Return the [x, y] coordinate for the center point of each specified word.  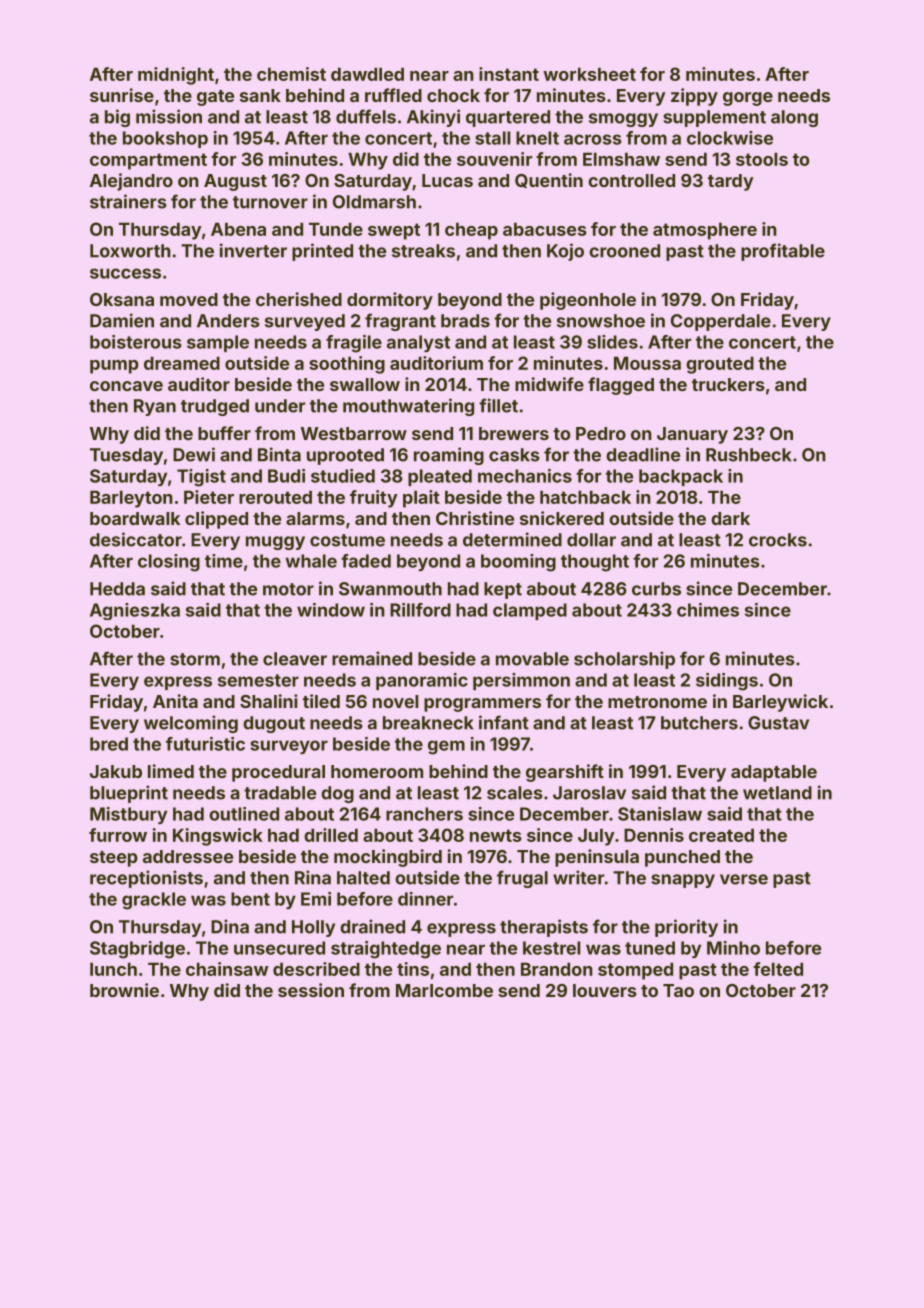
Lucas [447, 180]
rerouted [275, 497]
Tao [678, 990]
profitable [783, 252]
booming [518, 563]
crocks [778, 540]
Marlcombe [444, 990]
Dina [230, 926]
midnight [176, 76]
